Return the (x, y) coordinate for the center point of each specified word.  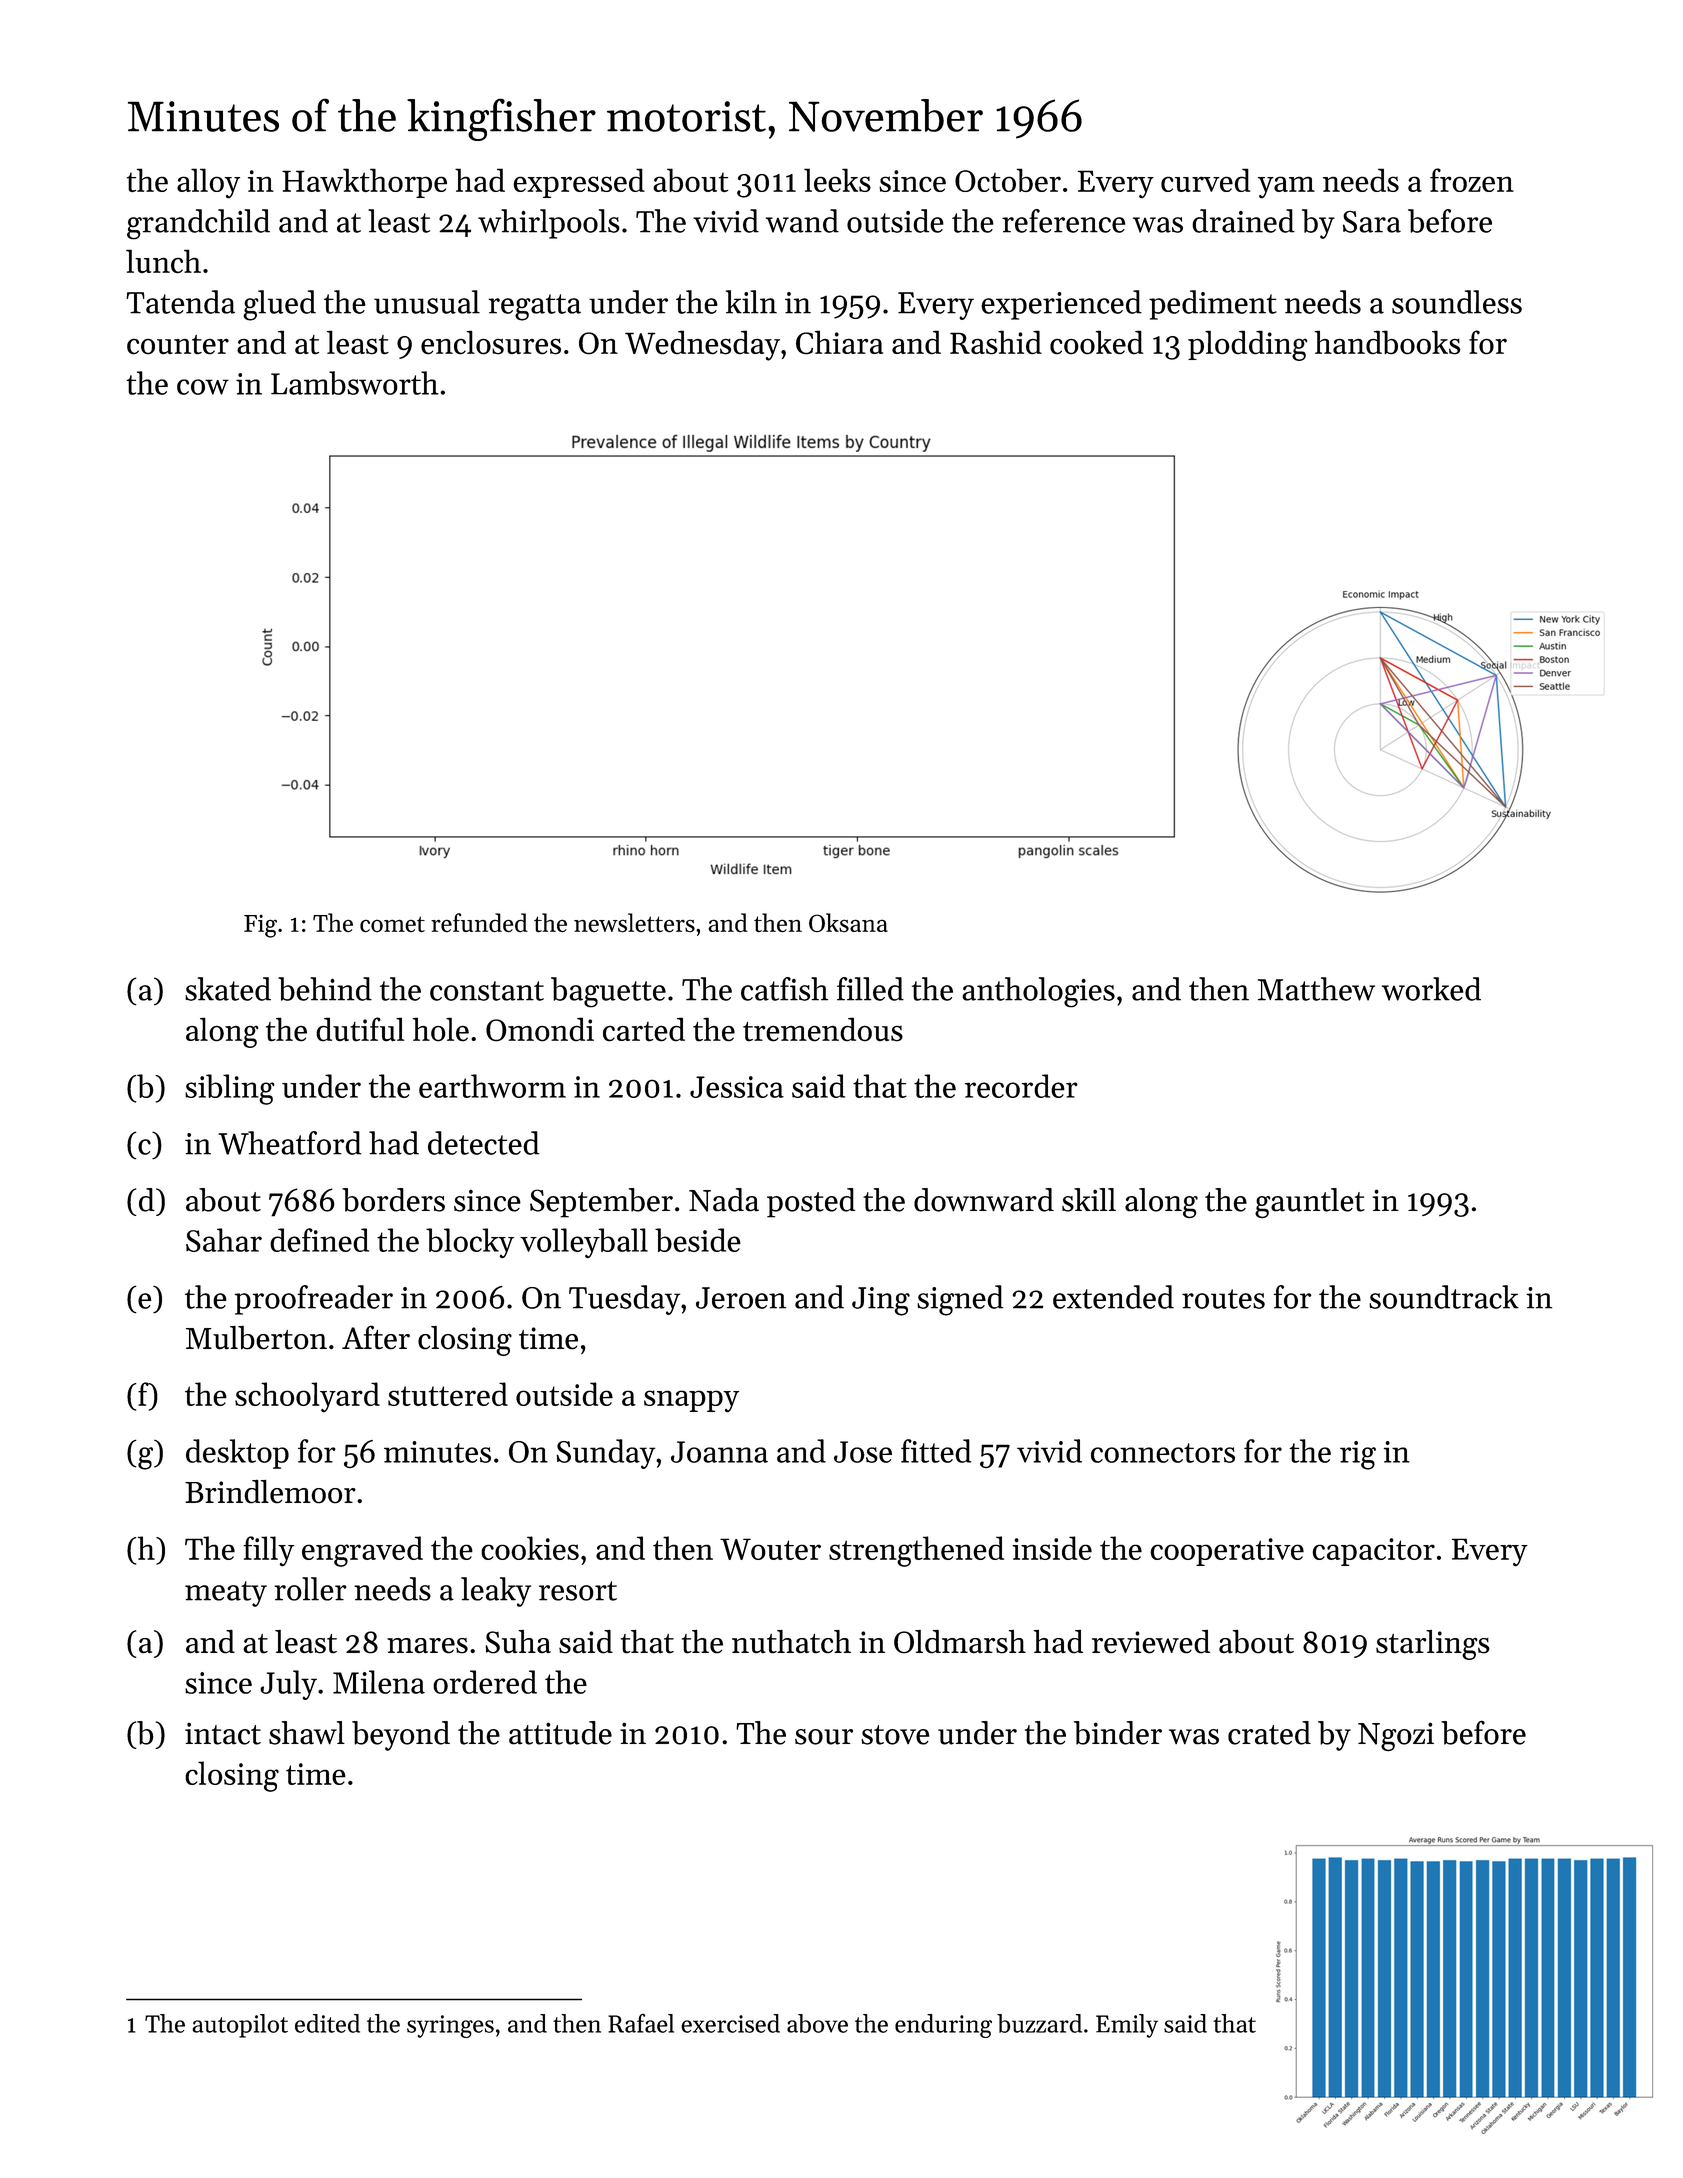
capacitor (1373, 1552)
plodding (1248, 345)
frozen (1472, 180)
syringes (450, 2026)
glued (279, 305)
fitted (936, 1451)
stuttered (448, 1394)
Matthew (1316, 989)
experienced (1061, 305)
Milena (379, 1682)
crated (1269, 1733)
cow (203, 387)
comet (392, 924)
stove (895, 1735)
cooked (1096, 342)
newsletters (634, 923)
